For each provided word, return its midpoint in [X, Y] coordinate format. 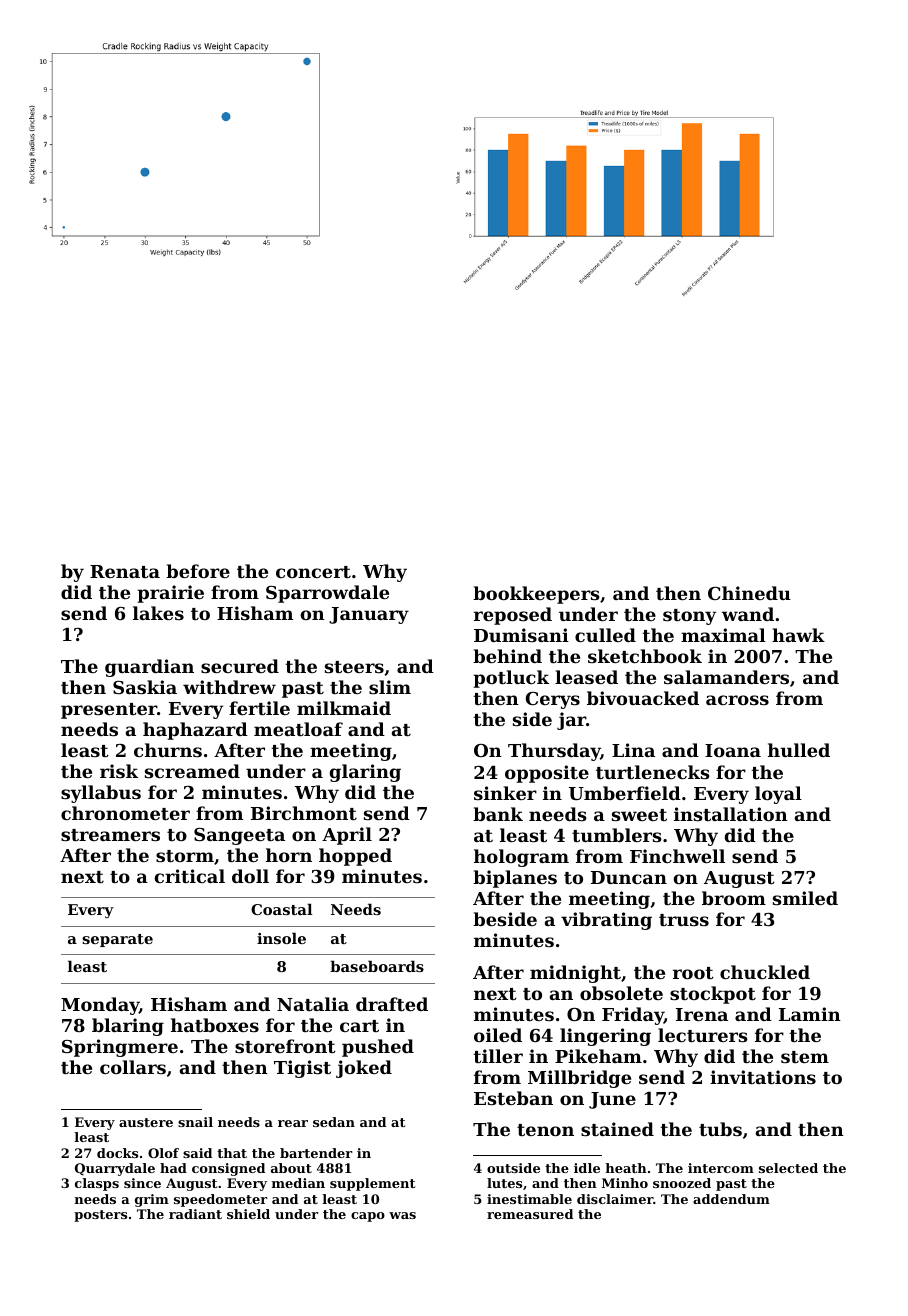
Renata [125, 571]
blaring [128, 1027]
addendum [731, 1199]
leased [586, 677]
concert [313, 572]
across [737, 700]
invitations [763, 1077]
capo [368, 1217]
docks [117, 1153]
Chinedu [749, 593]
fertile [259, 708]
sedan [334, 1122]
